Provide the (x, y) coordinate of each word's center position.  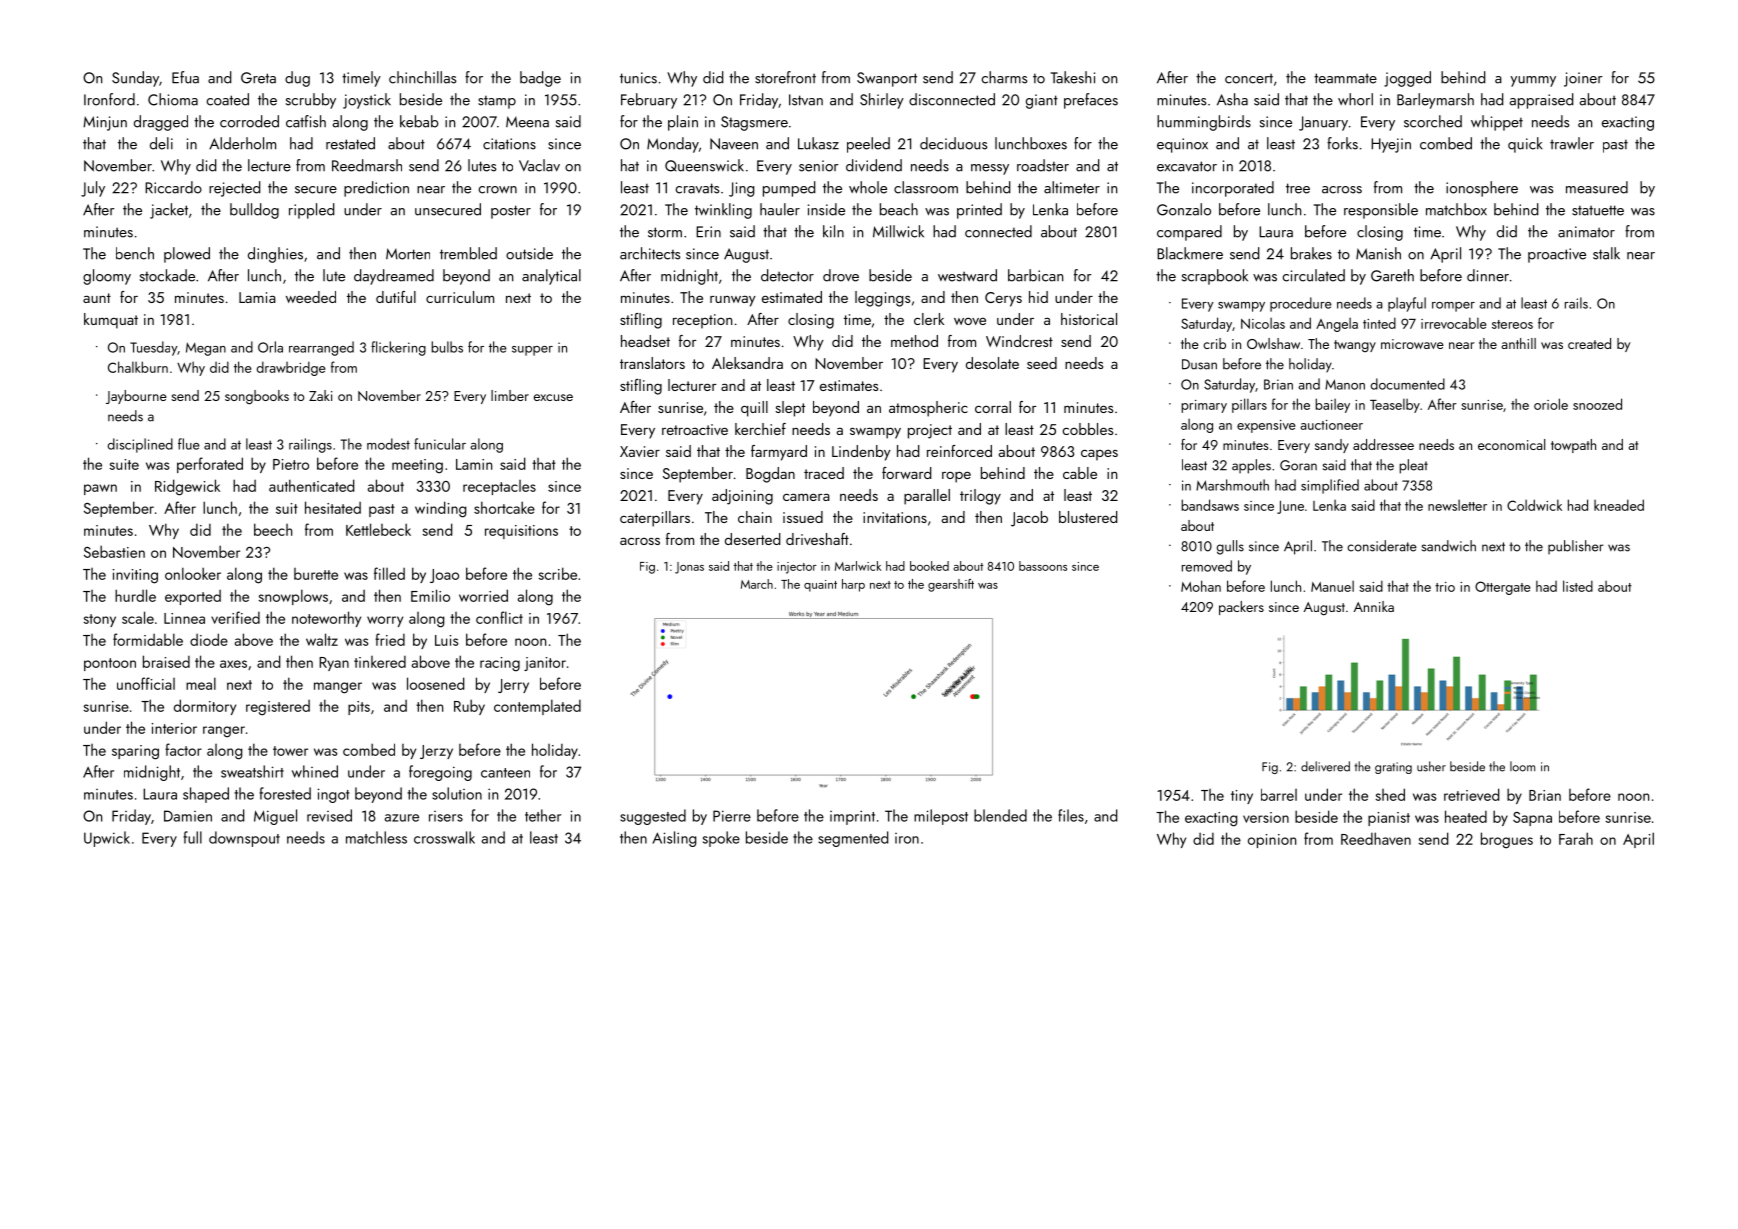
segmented (853, 839)
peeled (868, 145)
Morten (408, 254)
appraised (1541, 101)
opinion (1272, 841)
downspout (244, 839)
